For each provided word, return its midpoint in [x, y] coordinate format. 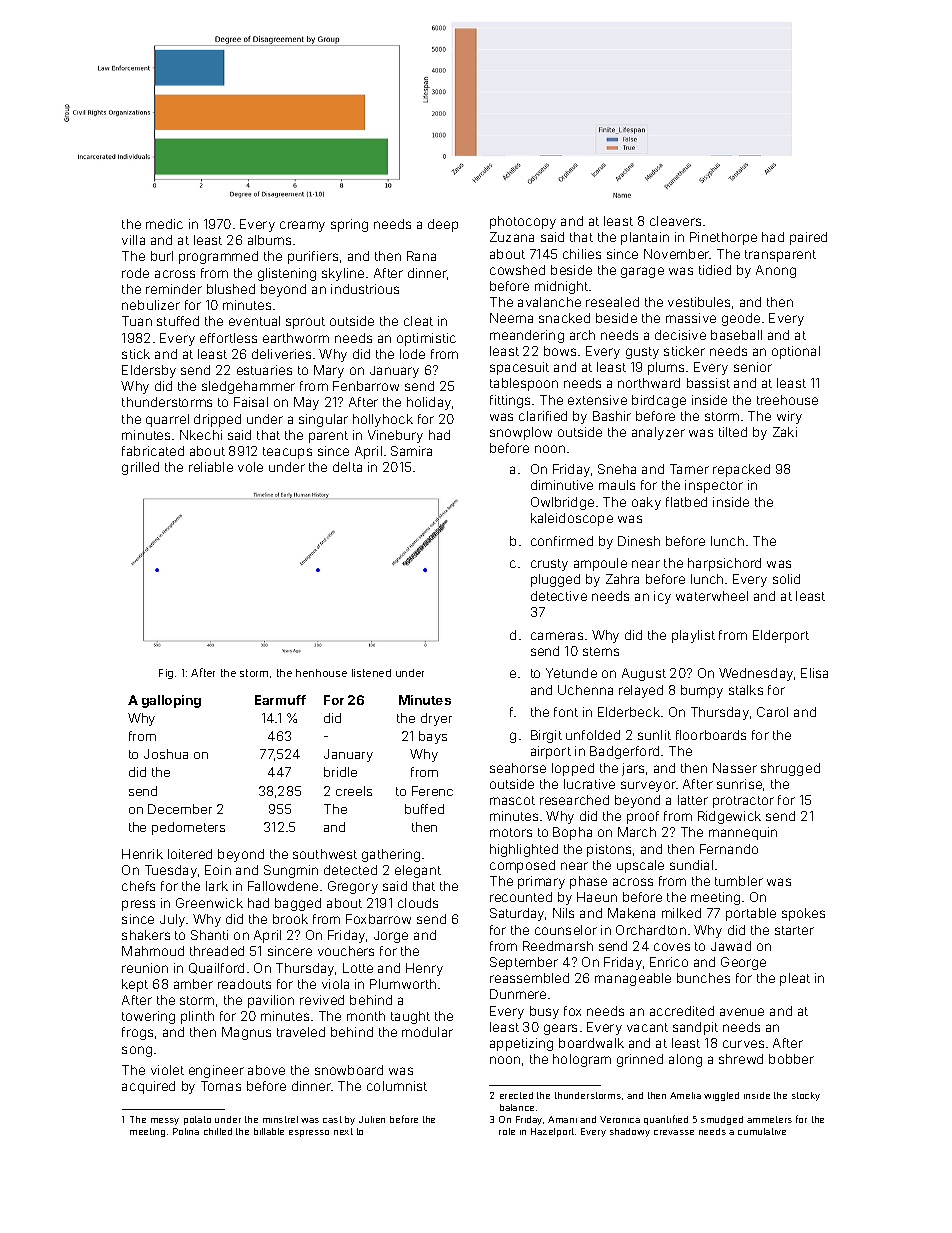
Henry [424, 969]
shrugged [790, 769]
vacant [647, 1027]
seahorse [518, 768]
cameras [557, 636]
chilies [582, 254]
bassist [708, 383]
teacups [287, 453]
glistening [287, 274]
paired [808, 238]
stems [601, 651]
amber [193, 984]
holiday [429, 403]
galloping [171, 701]
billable [269, 1131]
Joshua [166, 754]
